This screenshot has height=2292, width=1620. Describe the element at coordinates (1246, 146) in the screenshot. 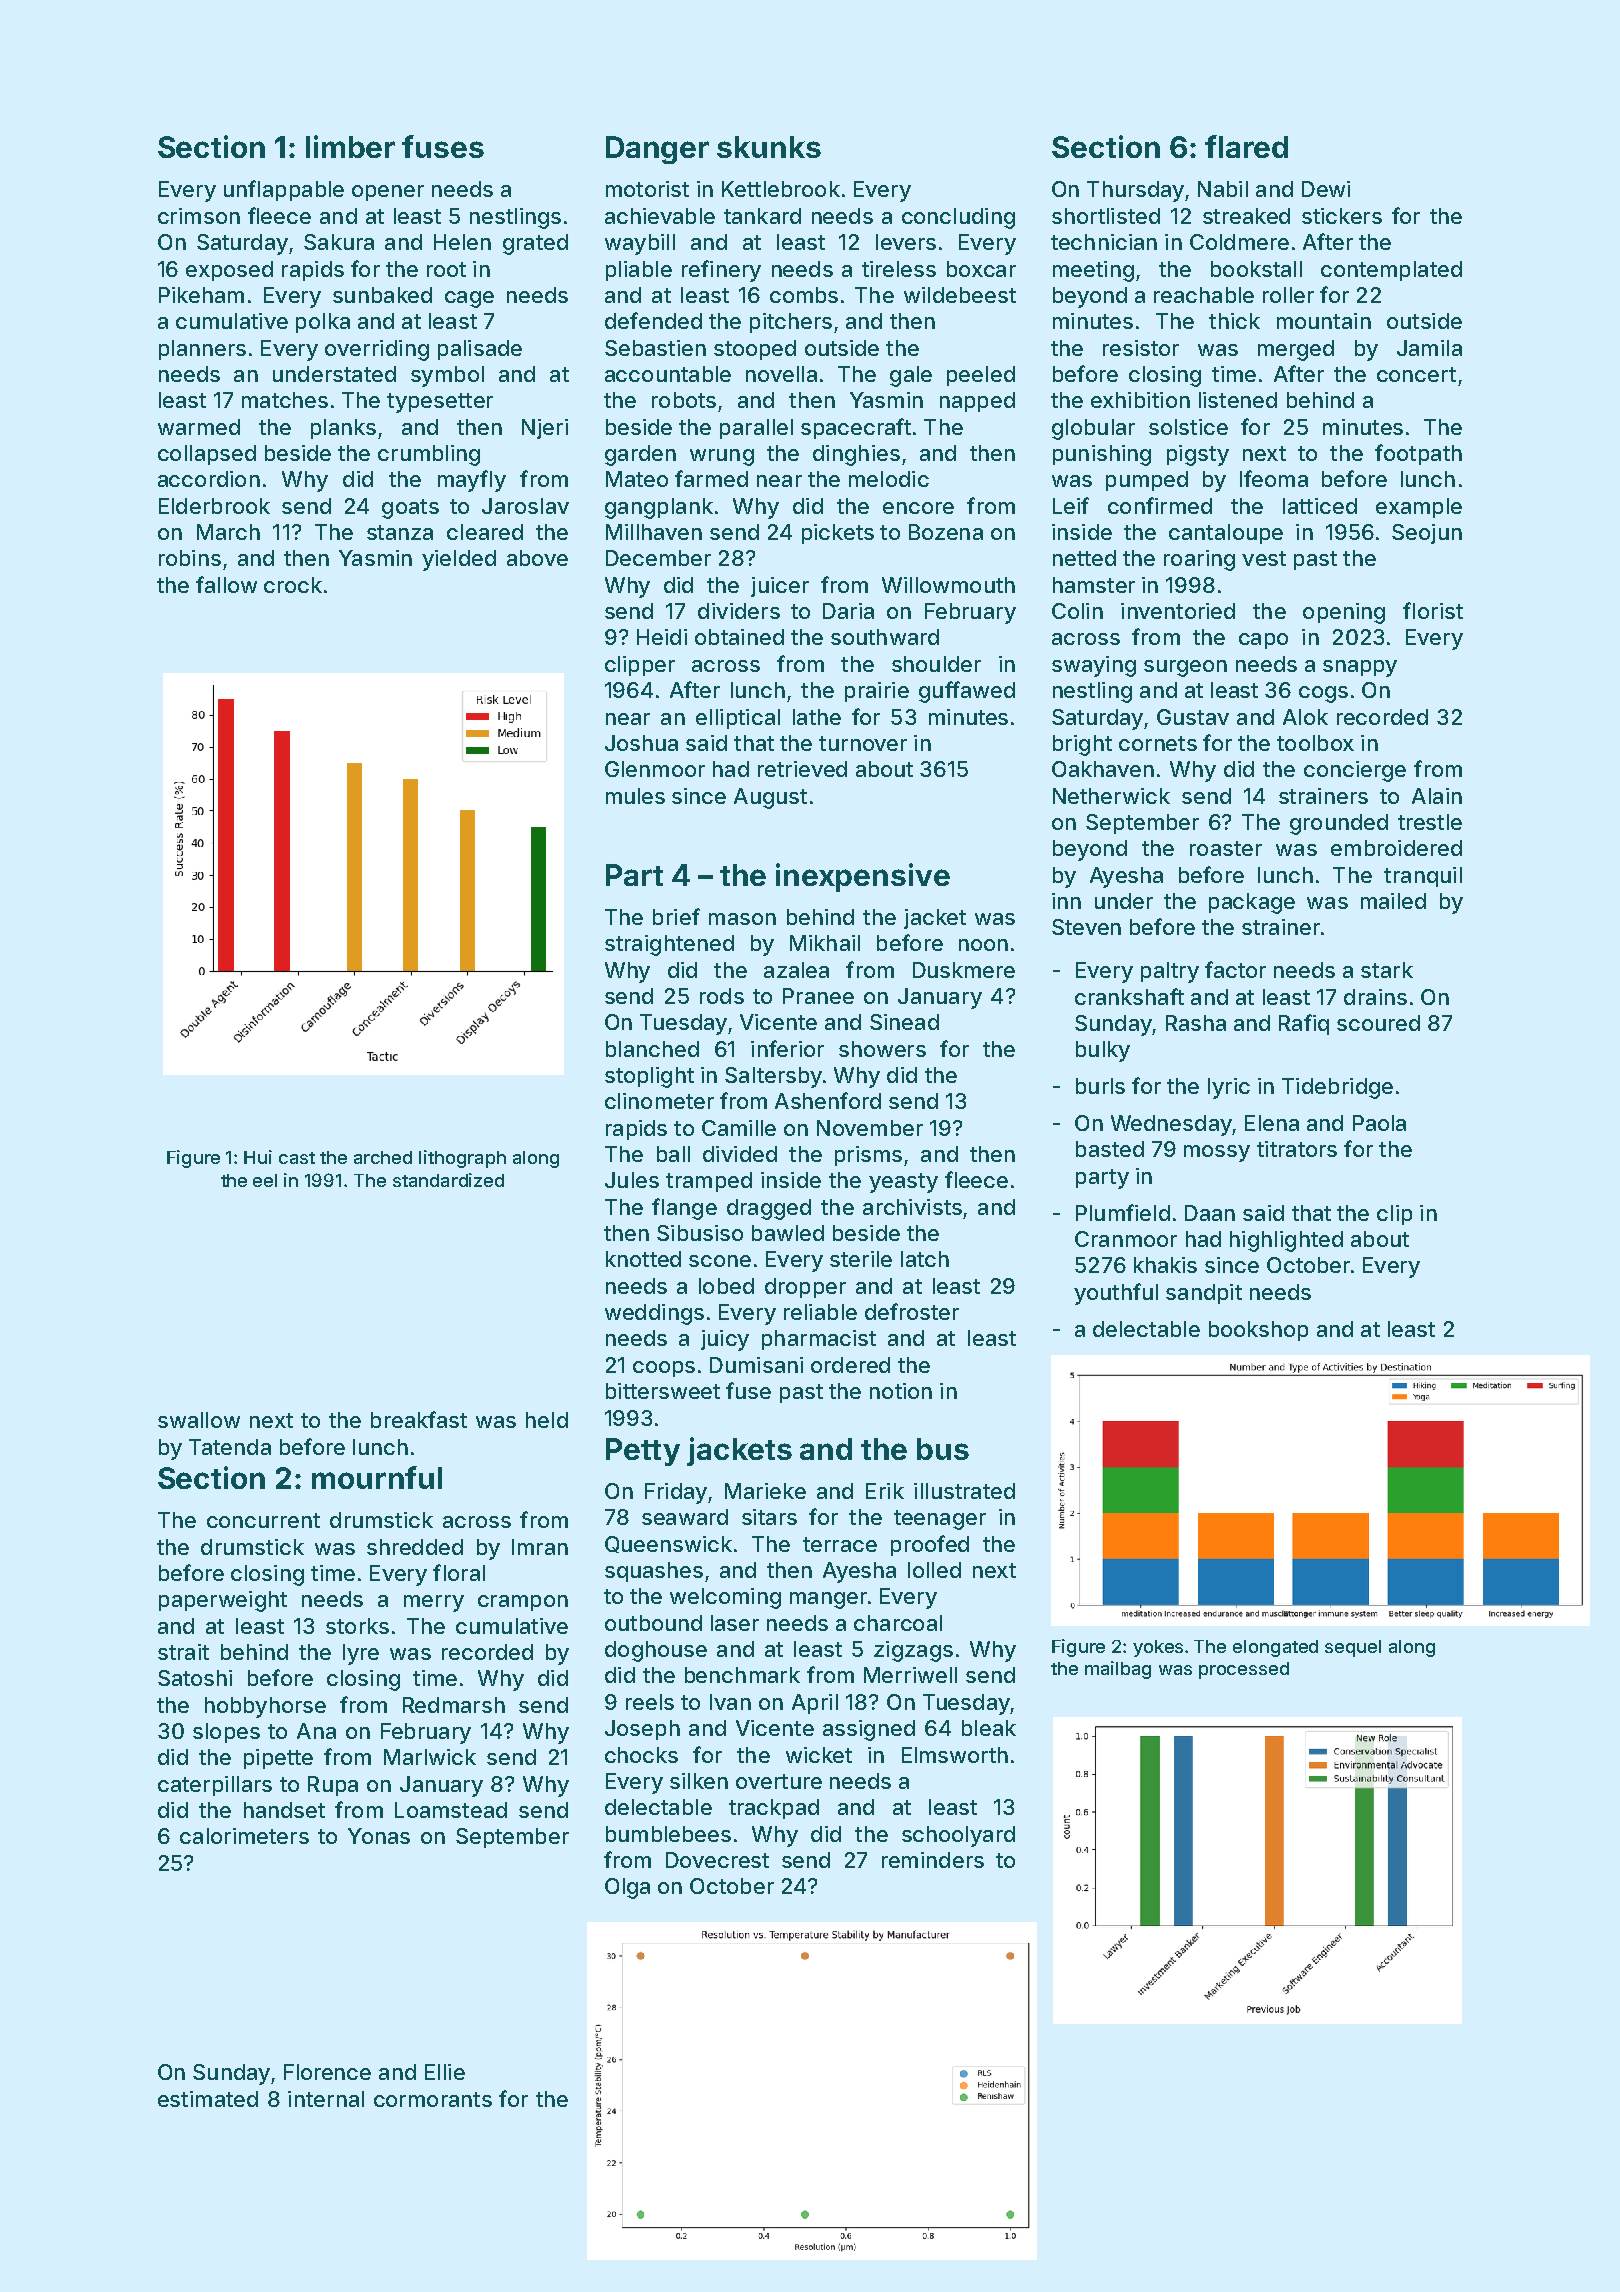

I see `flared` at that location.
